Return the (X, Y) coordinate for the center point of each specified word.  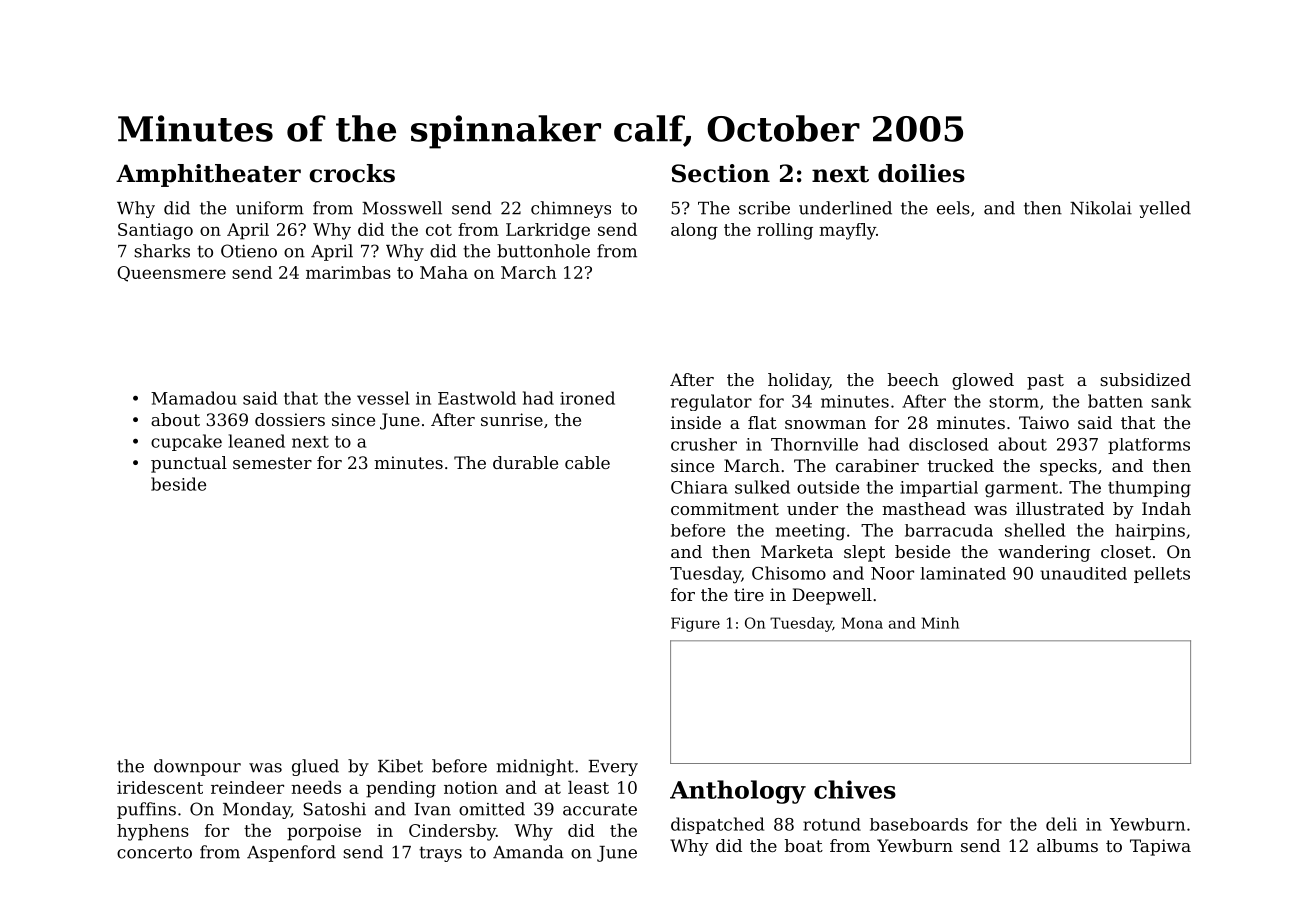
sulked (762, 487)
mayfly (847, 231)
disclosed (948, 444)
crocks (352, 173)
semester (272, 463)
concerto (154, 852)
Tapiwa (1160, 847)
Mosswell (402, 208)
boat (804, 845)
